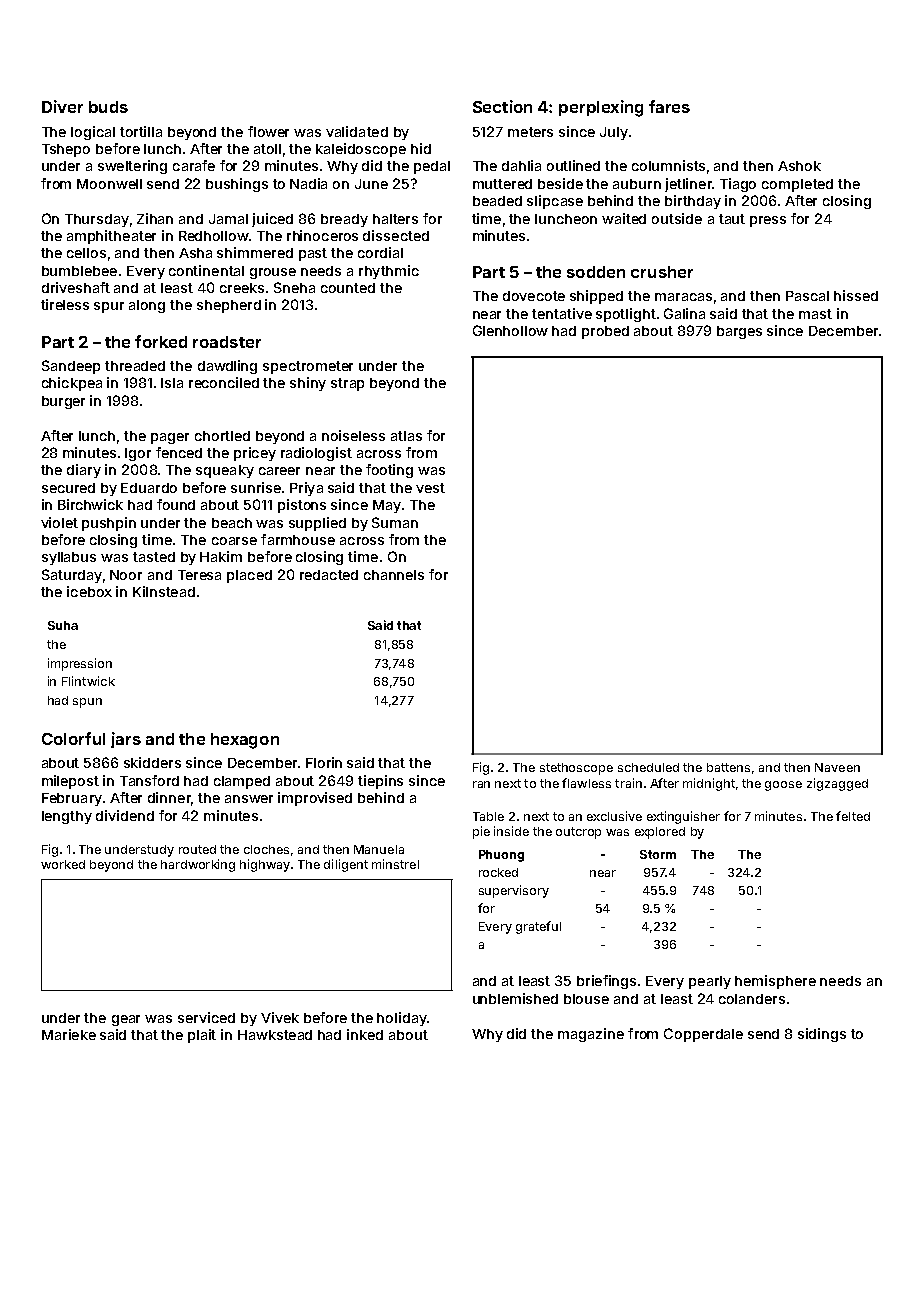 This screenshot has height=1308, width=924. I want to click on channels, so click(394, 575).
